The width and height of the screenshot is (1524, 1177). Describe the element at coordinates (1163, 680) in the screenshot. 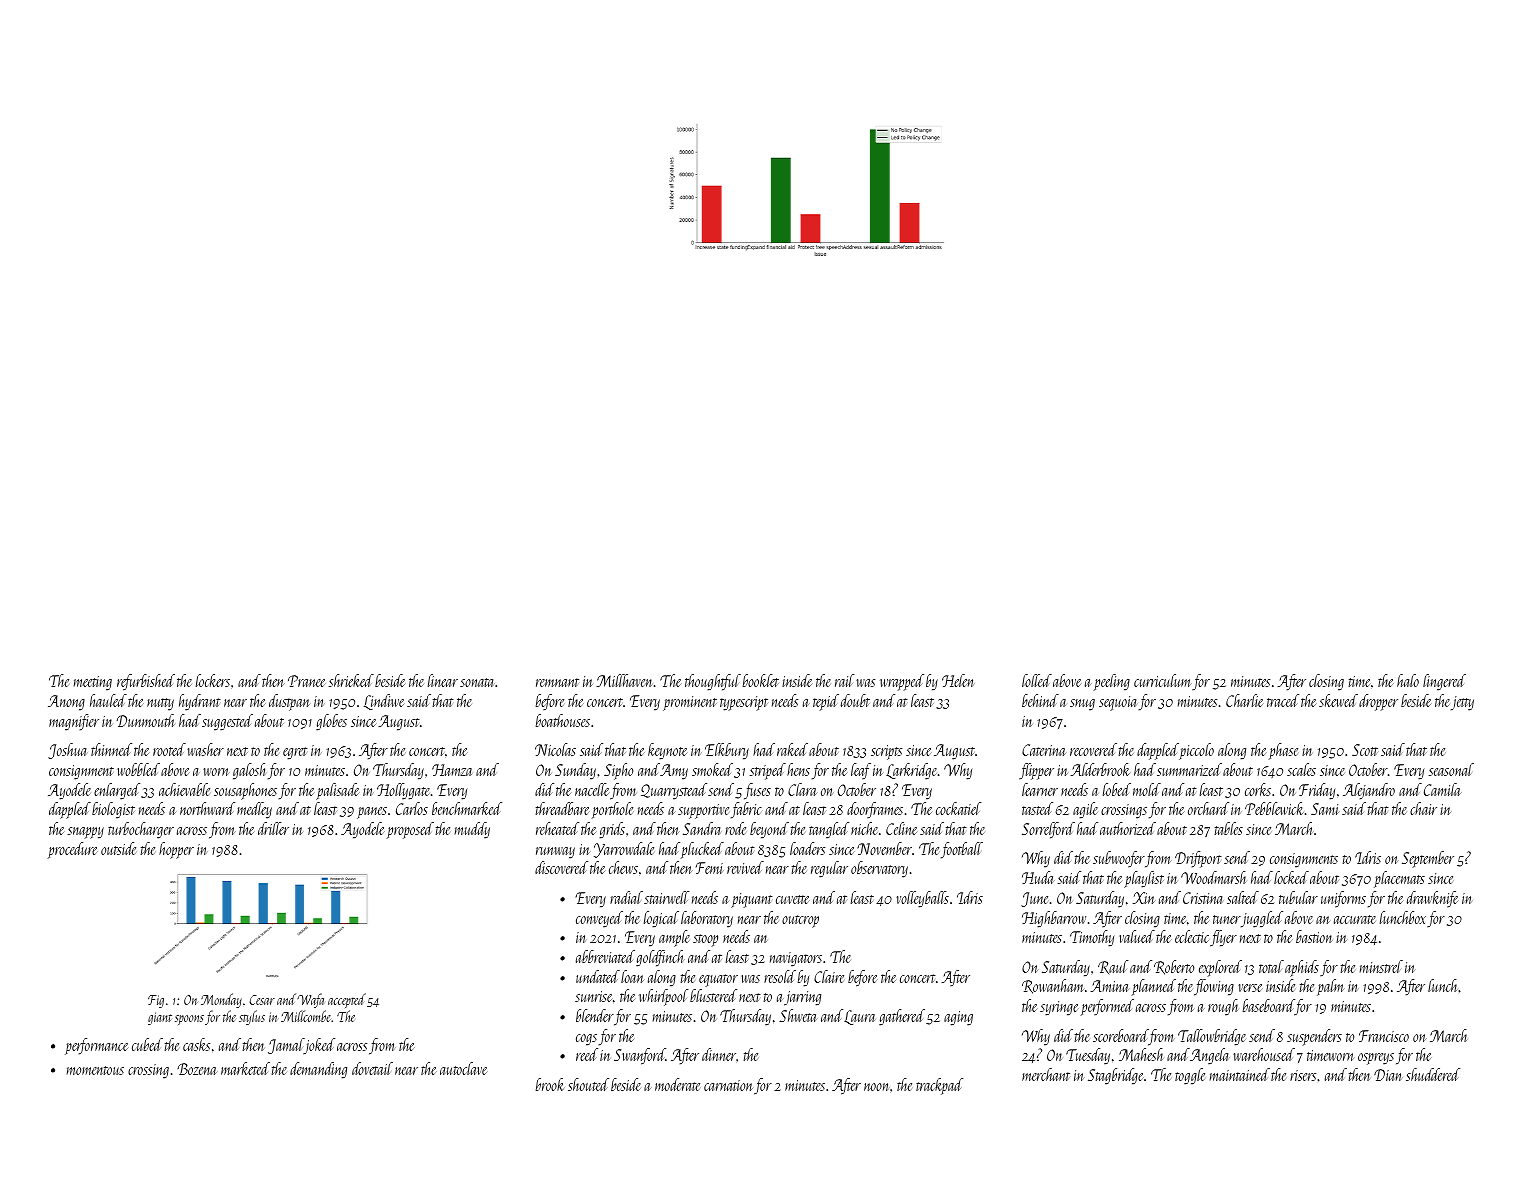

I see `curriculum` at that location.
